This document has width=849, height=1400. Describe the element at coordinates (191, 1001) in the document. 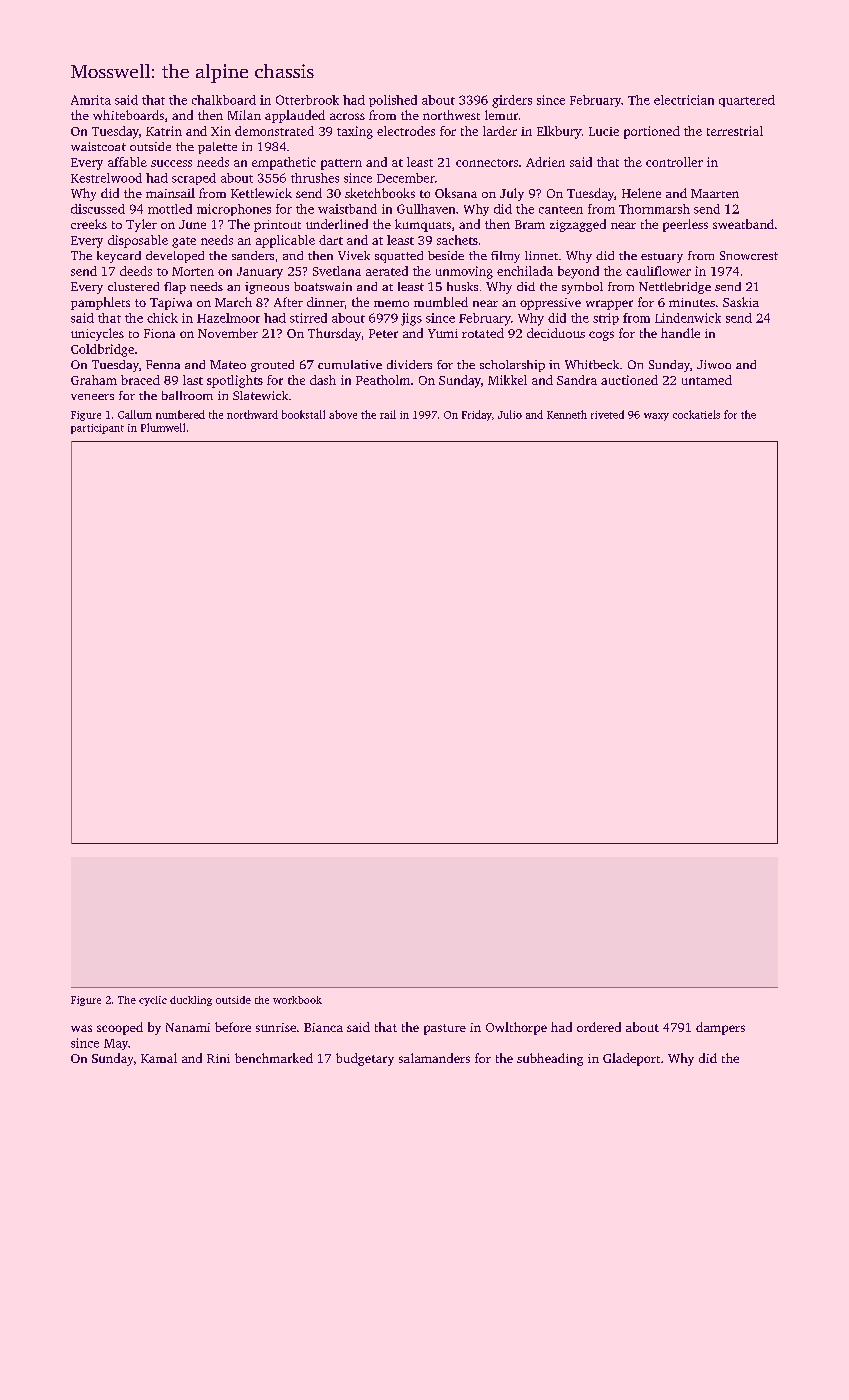

I see `duckling` at that location.
